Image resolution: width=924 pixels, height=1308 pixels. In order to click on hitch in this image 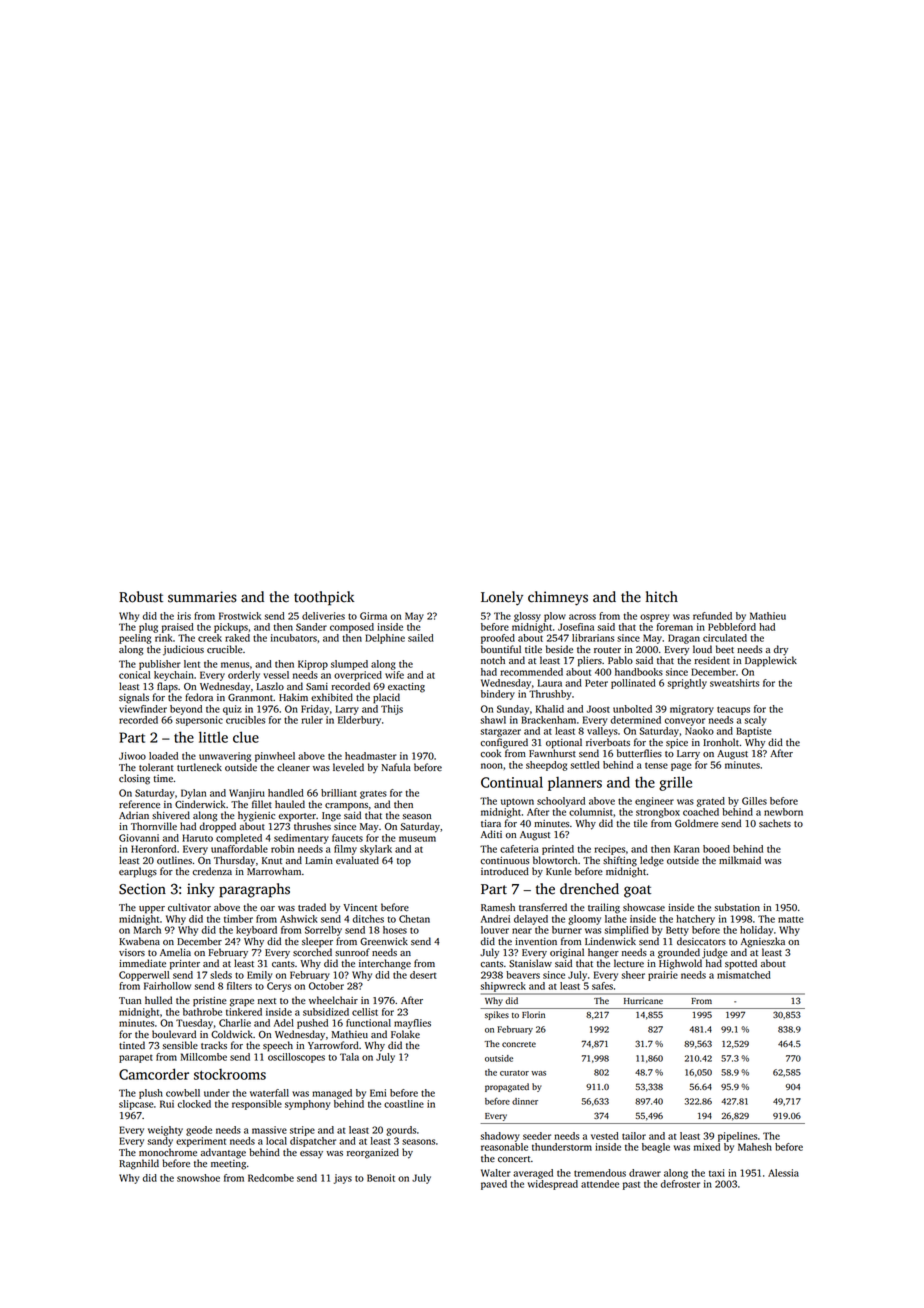, I will do `click(662, 597)`.
